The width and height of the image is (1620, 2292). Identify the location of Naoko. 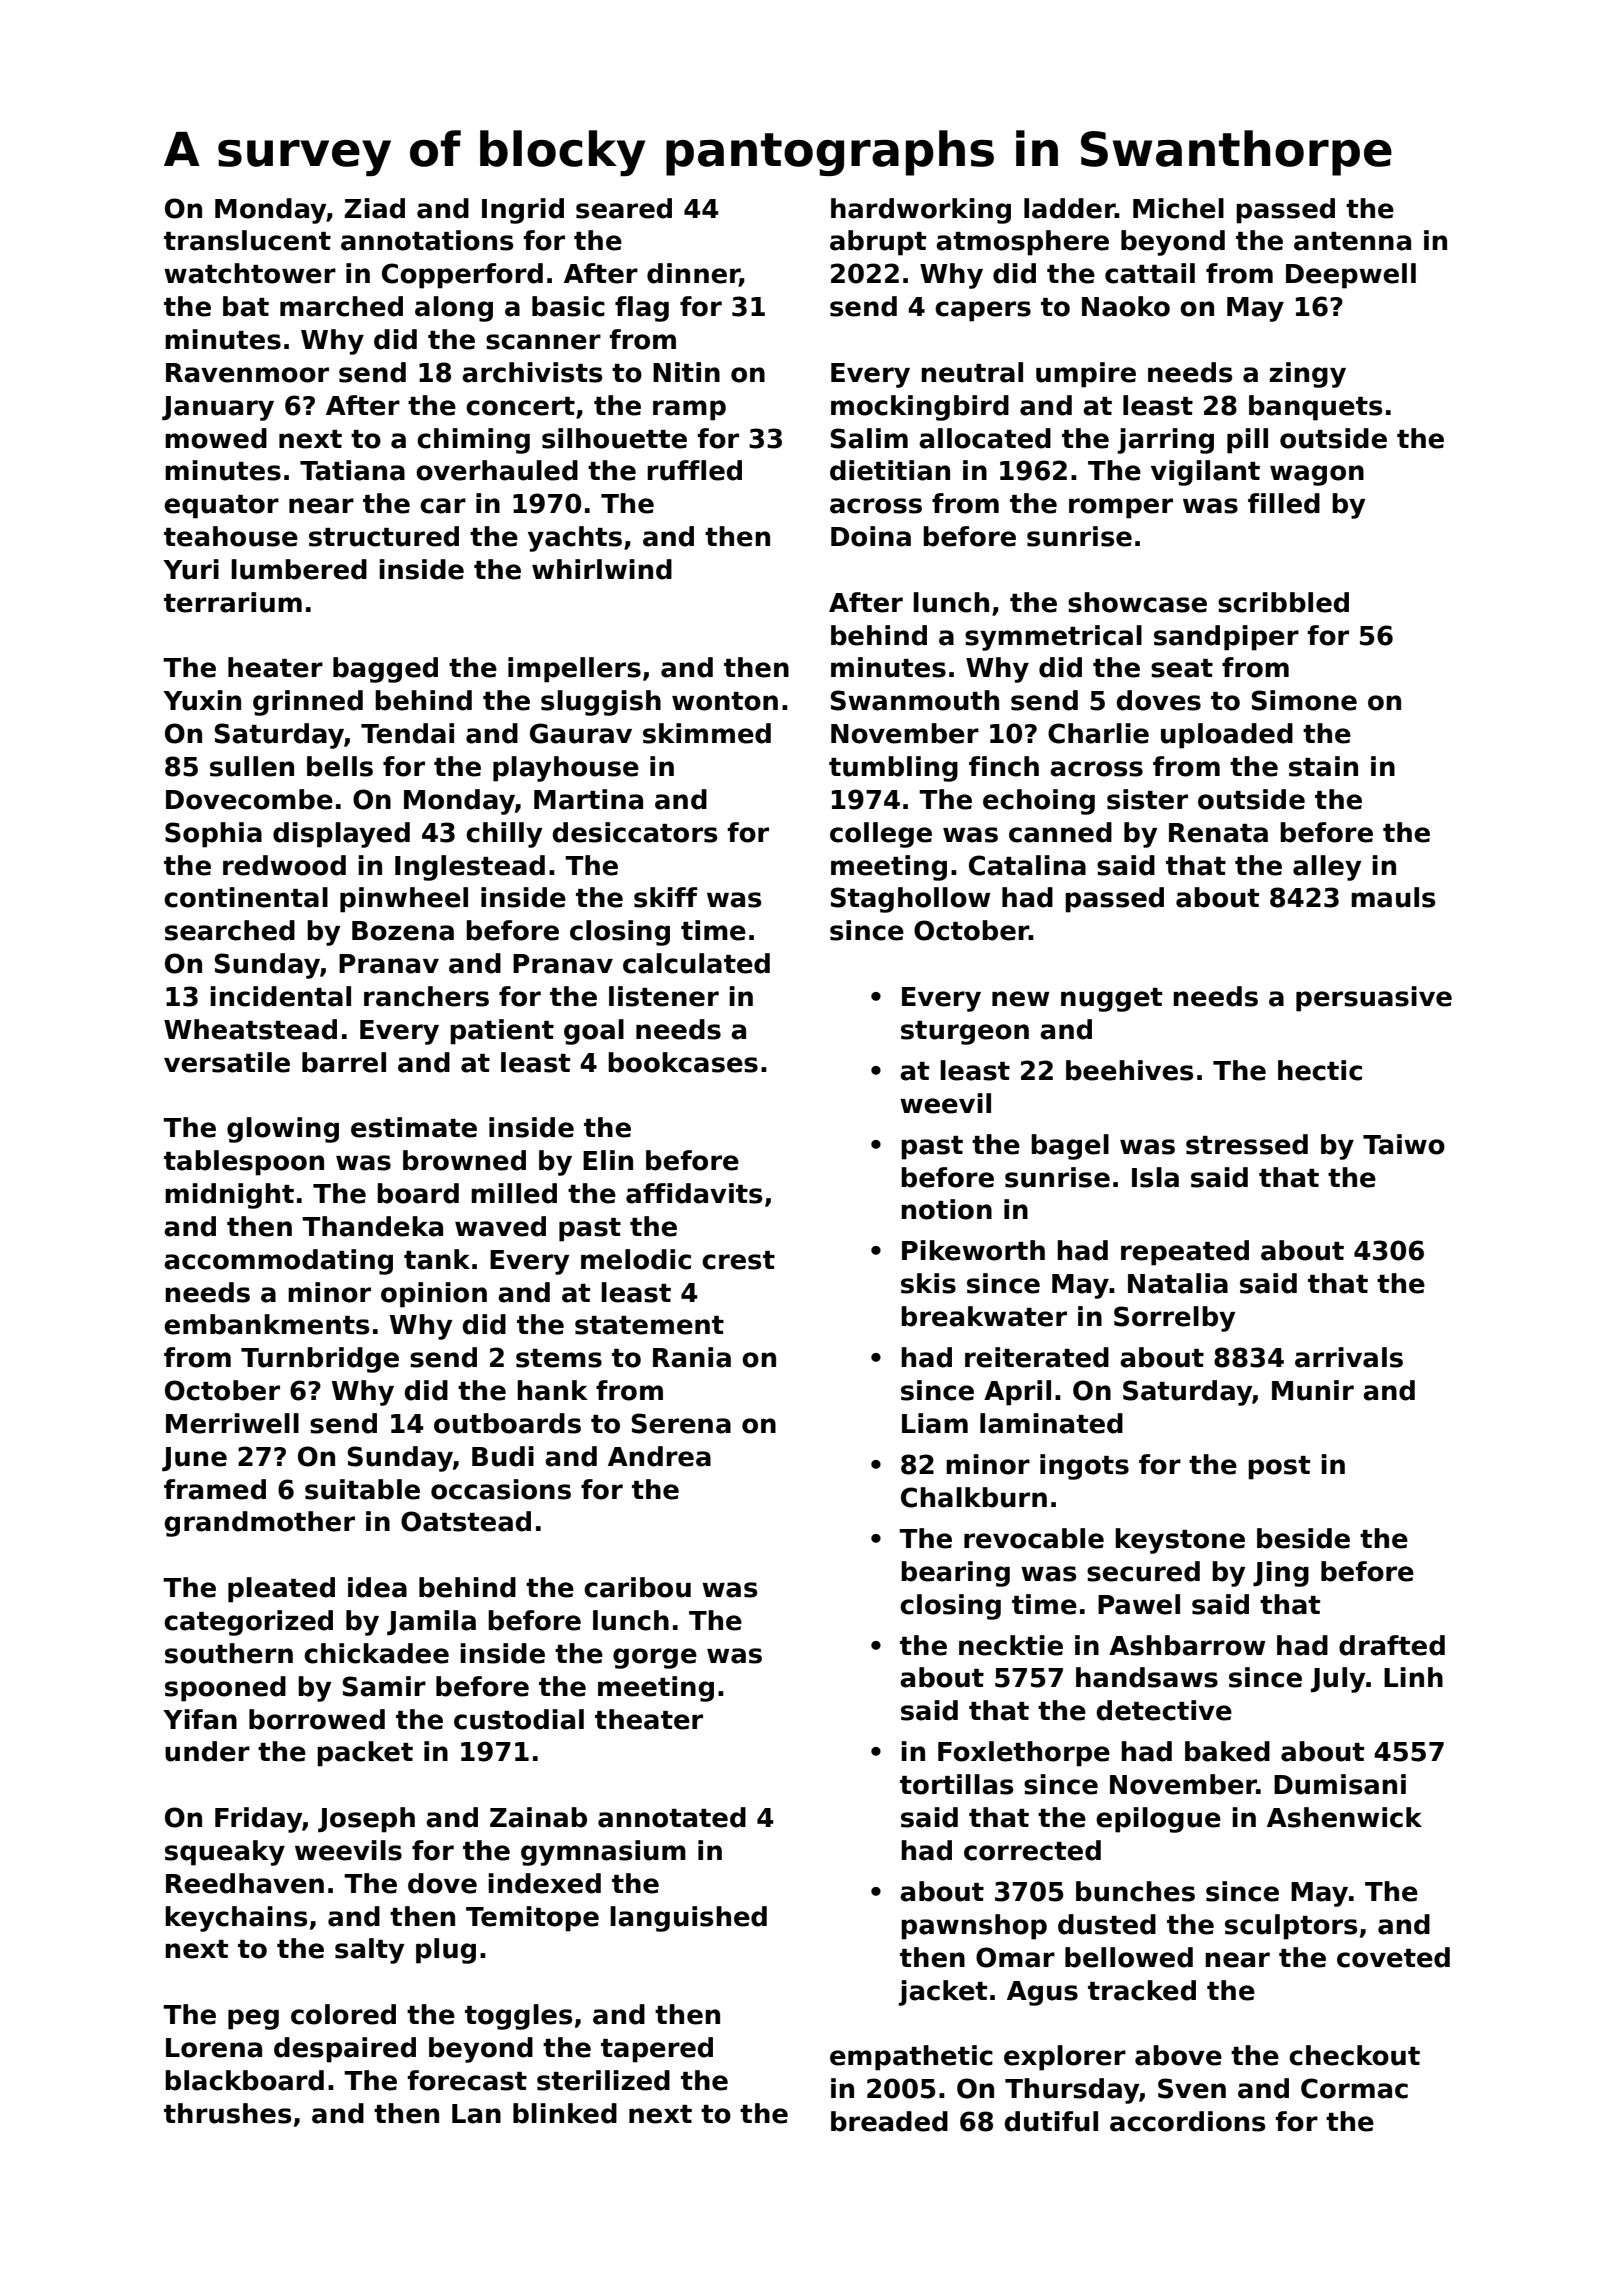
(1126, 306).
